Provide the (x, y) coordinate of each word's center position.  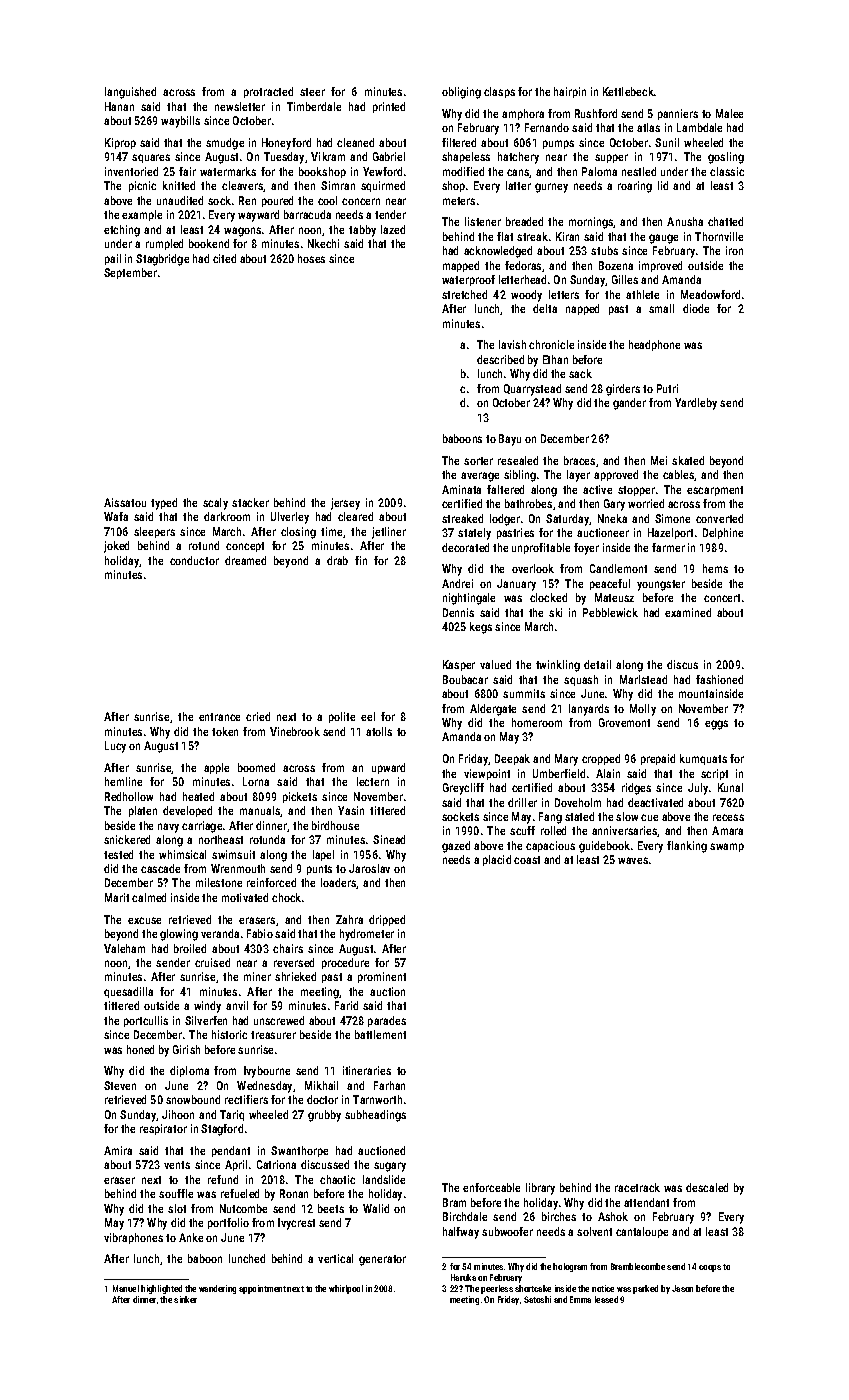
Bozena (616, 265)
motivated (245, 897)
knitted (179, 185)
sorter (478, 461)
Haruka (463, 1277)
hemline (123, 781)
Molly (643, 710)
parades (387, 1021)
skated (688, 460)
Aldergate (493, 710)
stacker (250, 502)
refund (223, 1179)
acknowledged (498, 252)
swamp (727, 847)
